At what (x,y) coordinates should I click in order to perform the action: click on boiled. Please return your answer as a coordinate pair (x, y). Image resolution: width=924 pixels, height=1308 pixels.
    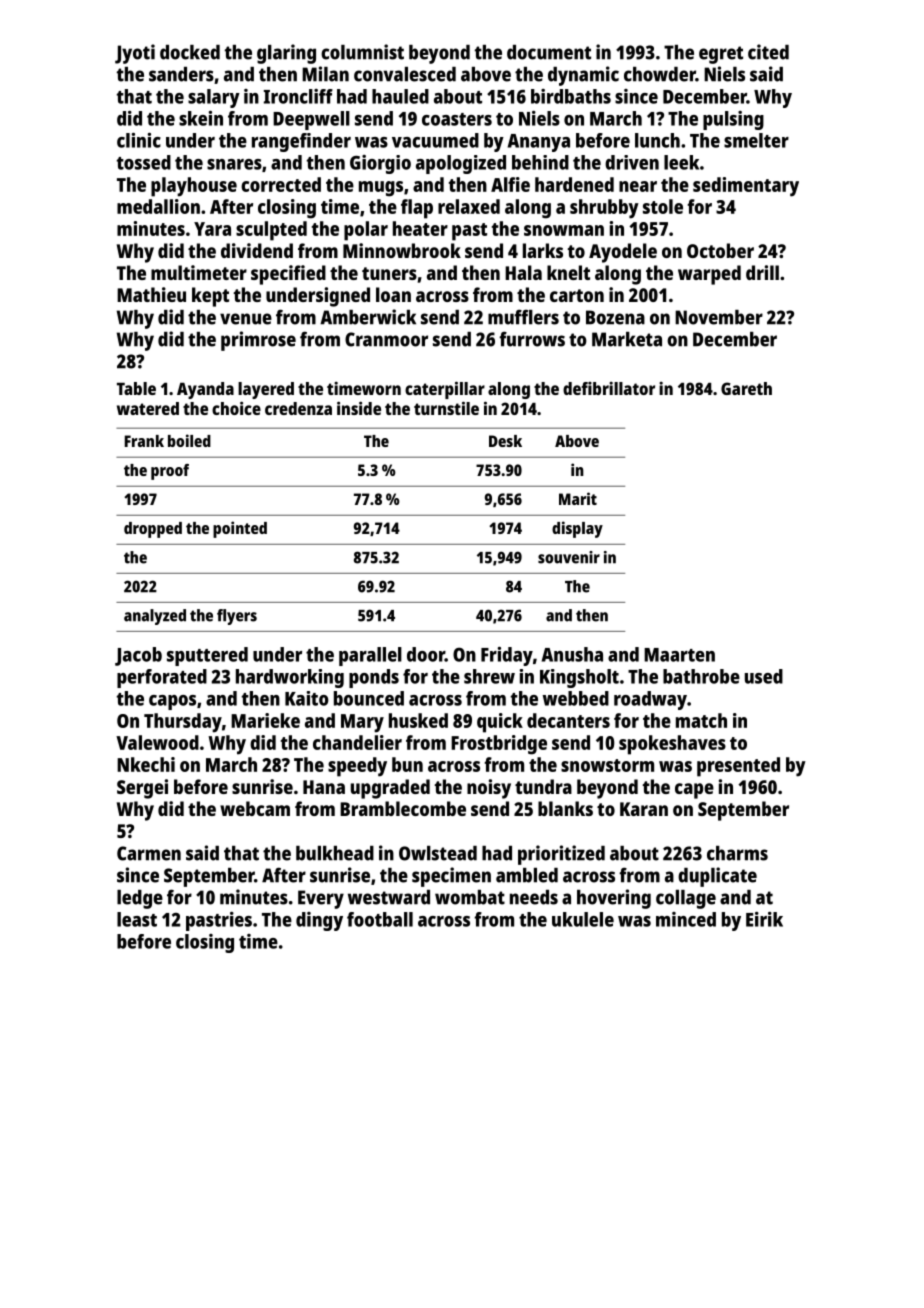
    Looking at the image, I should click on (189, 440).
